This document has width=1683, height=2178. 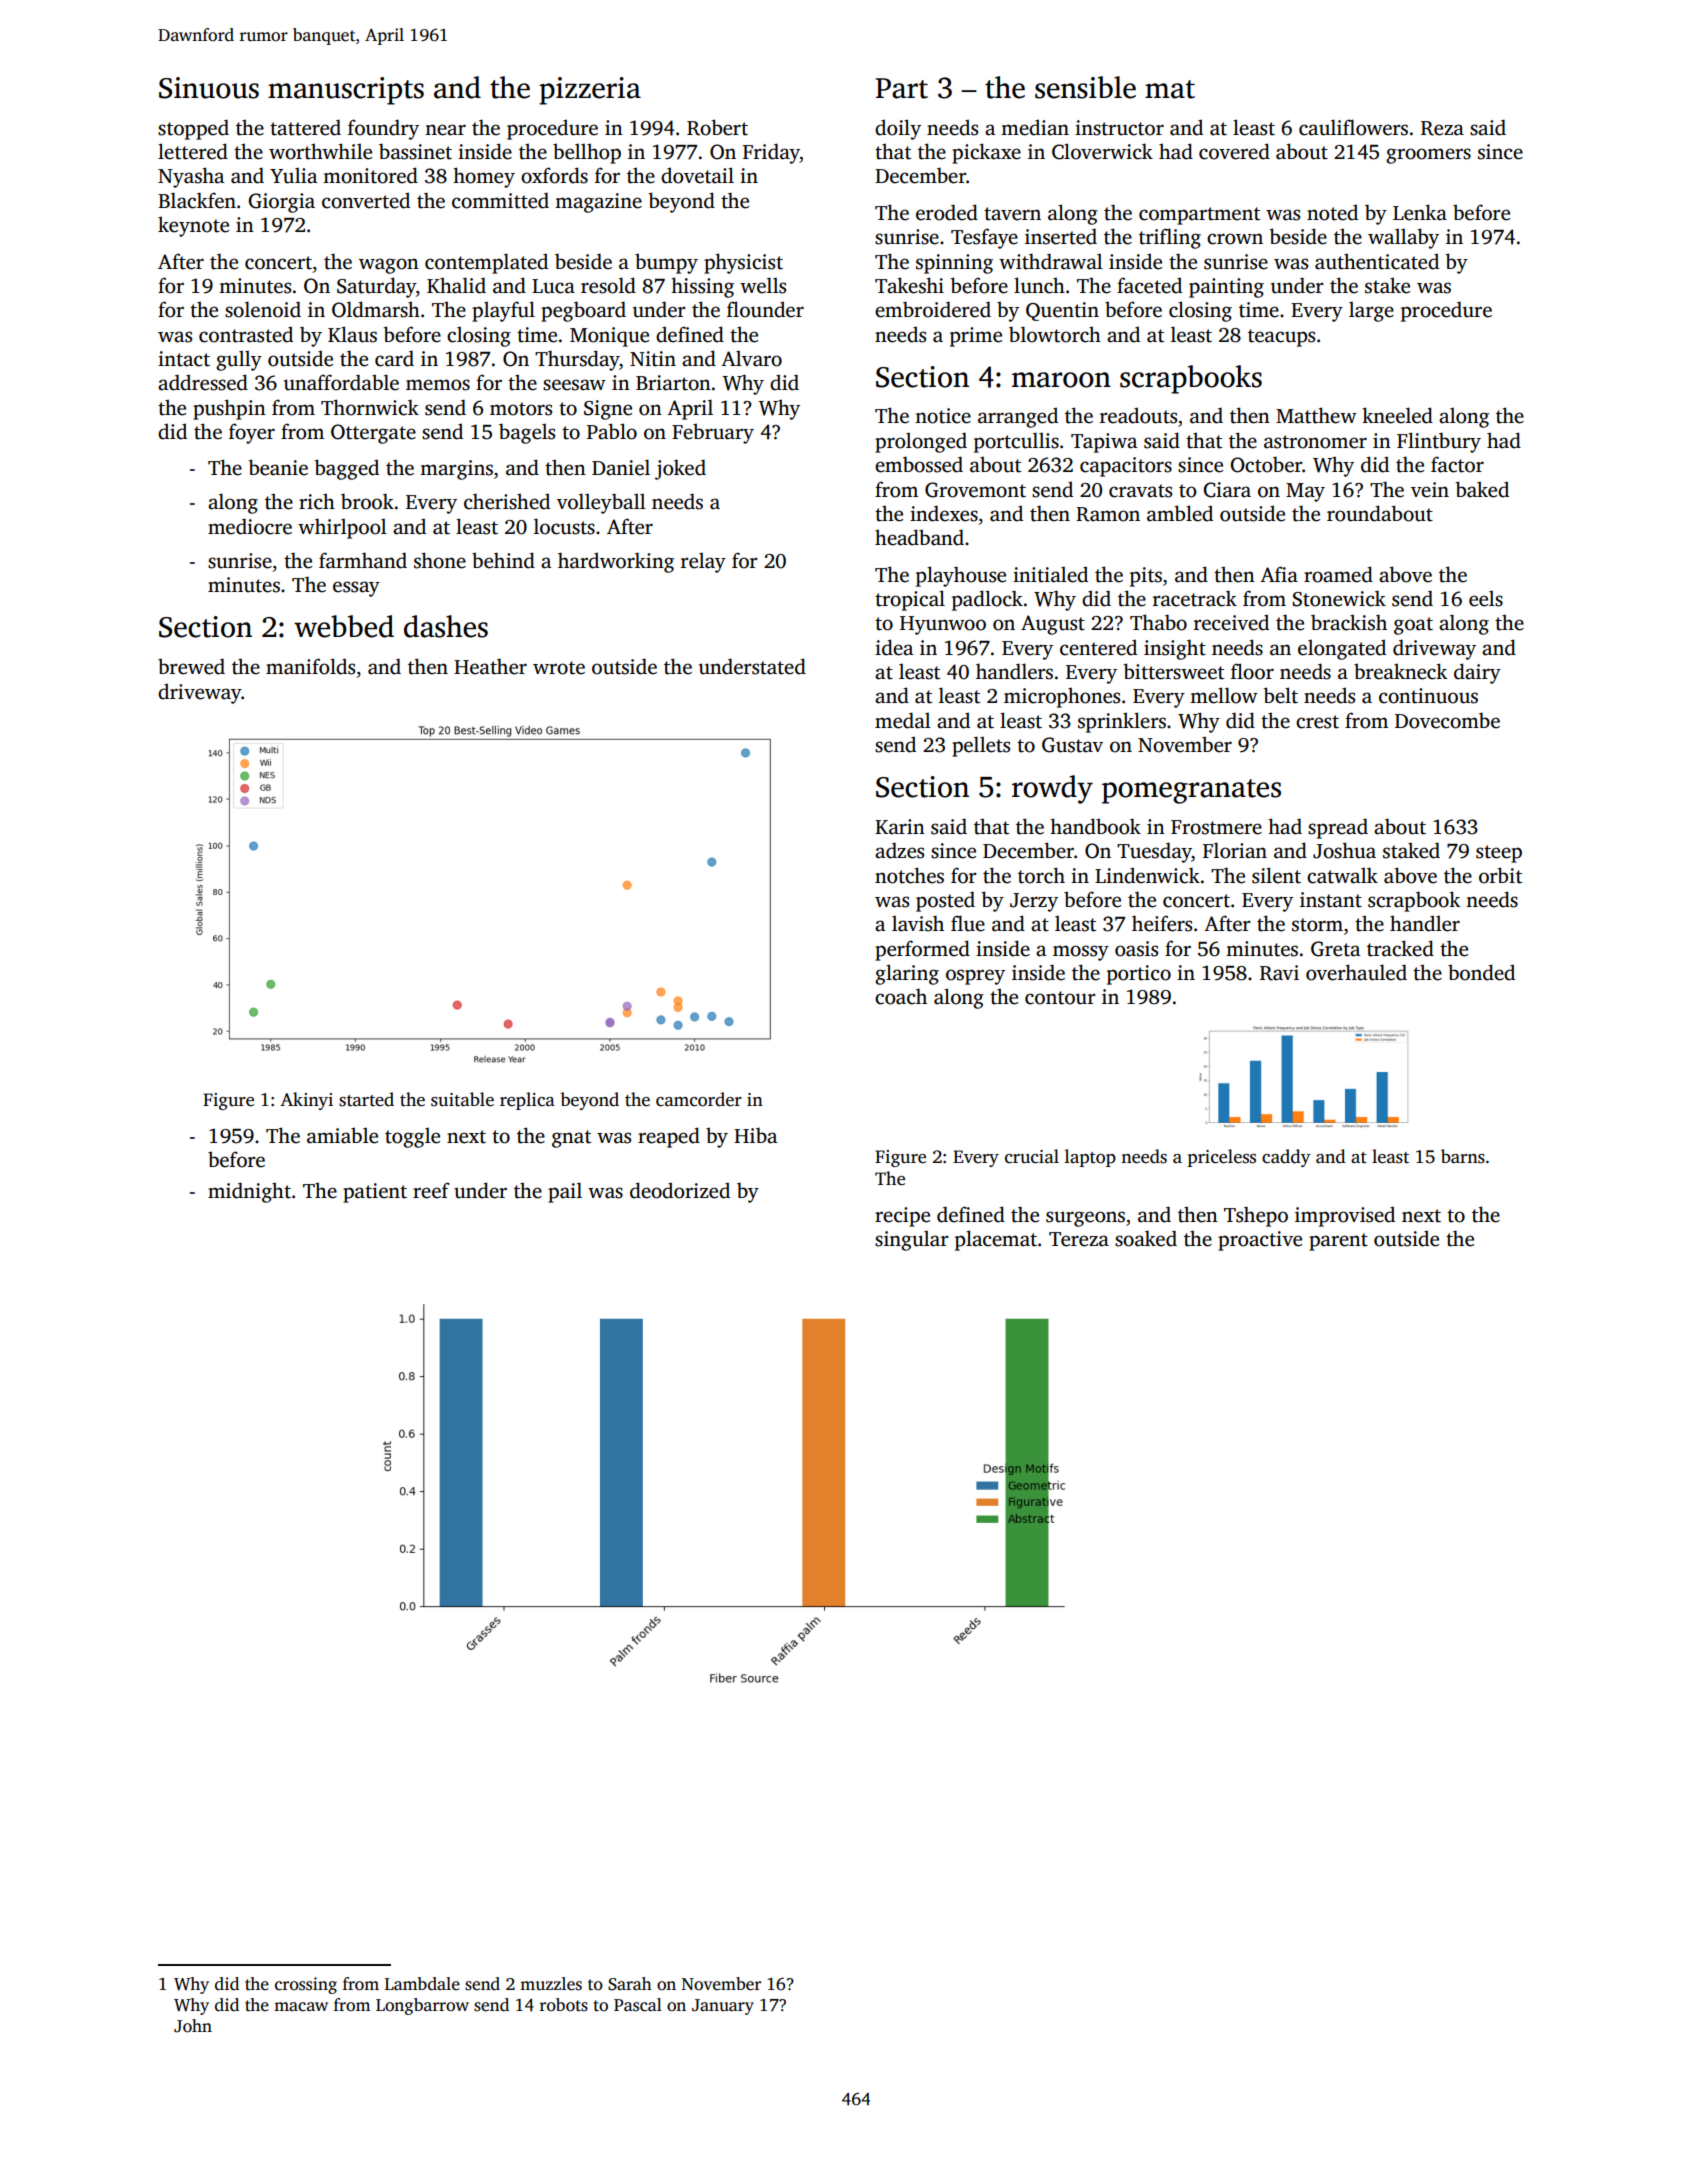 What do you see at coordinates (699, 1099) in the document?
I see `camcorder` at bounding box center [699, 1099].
